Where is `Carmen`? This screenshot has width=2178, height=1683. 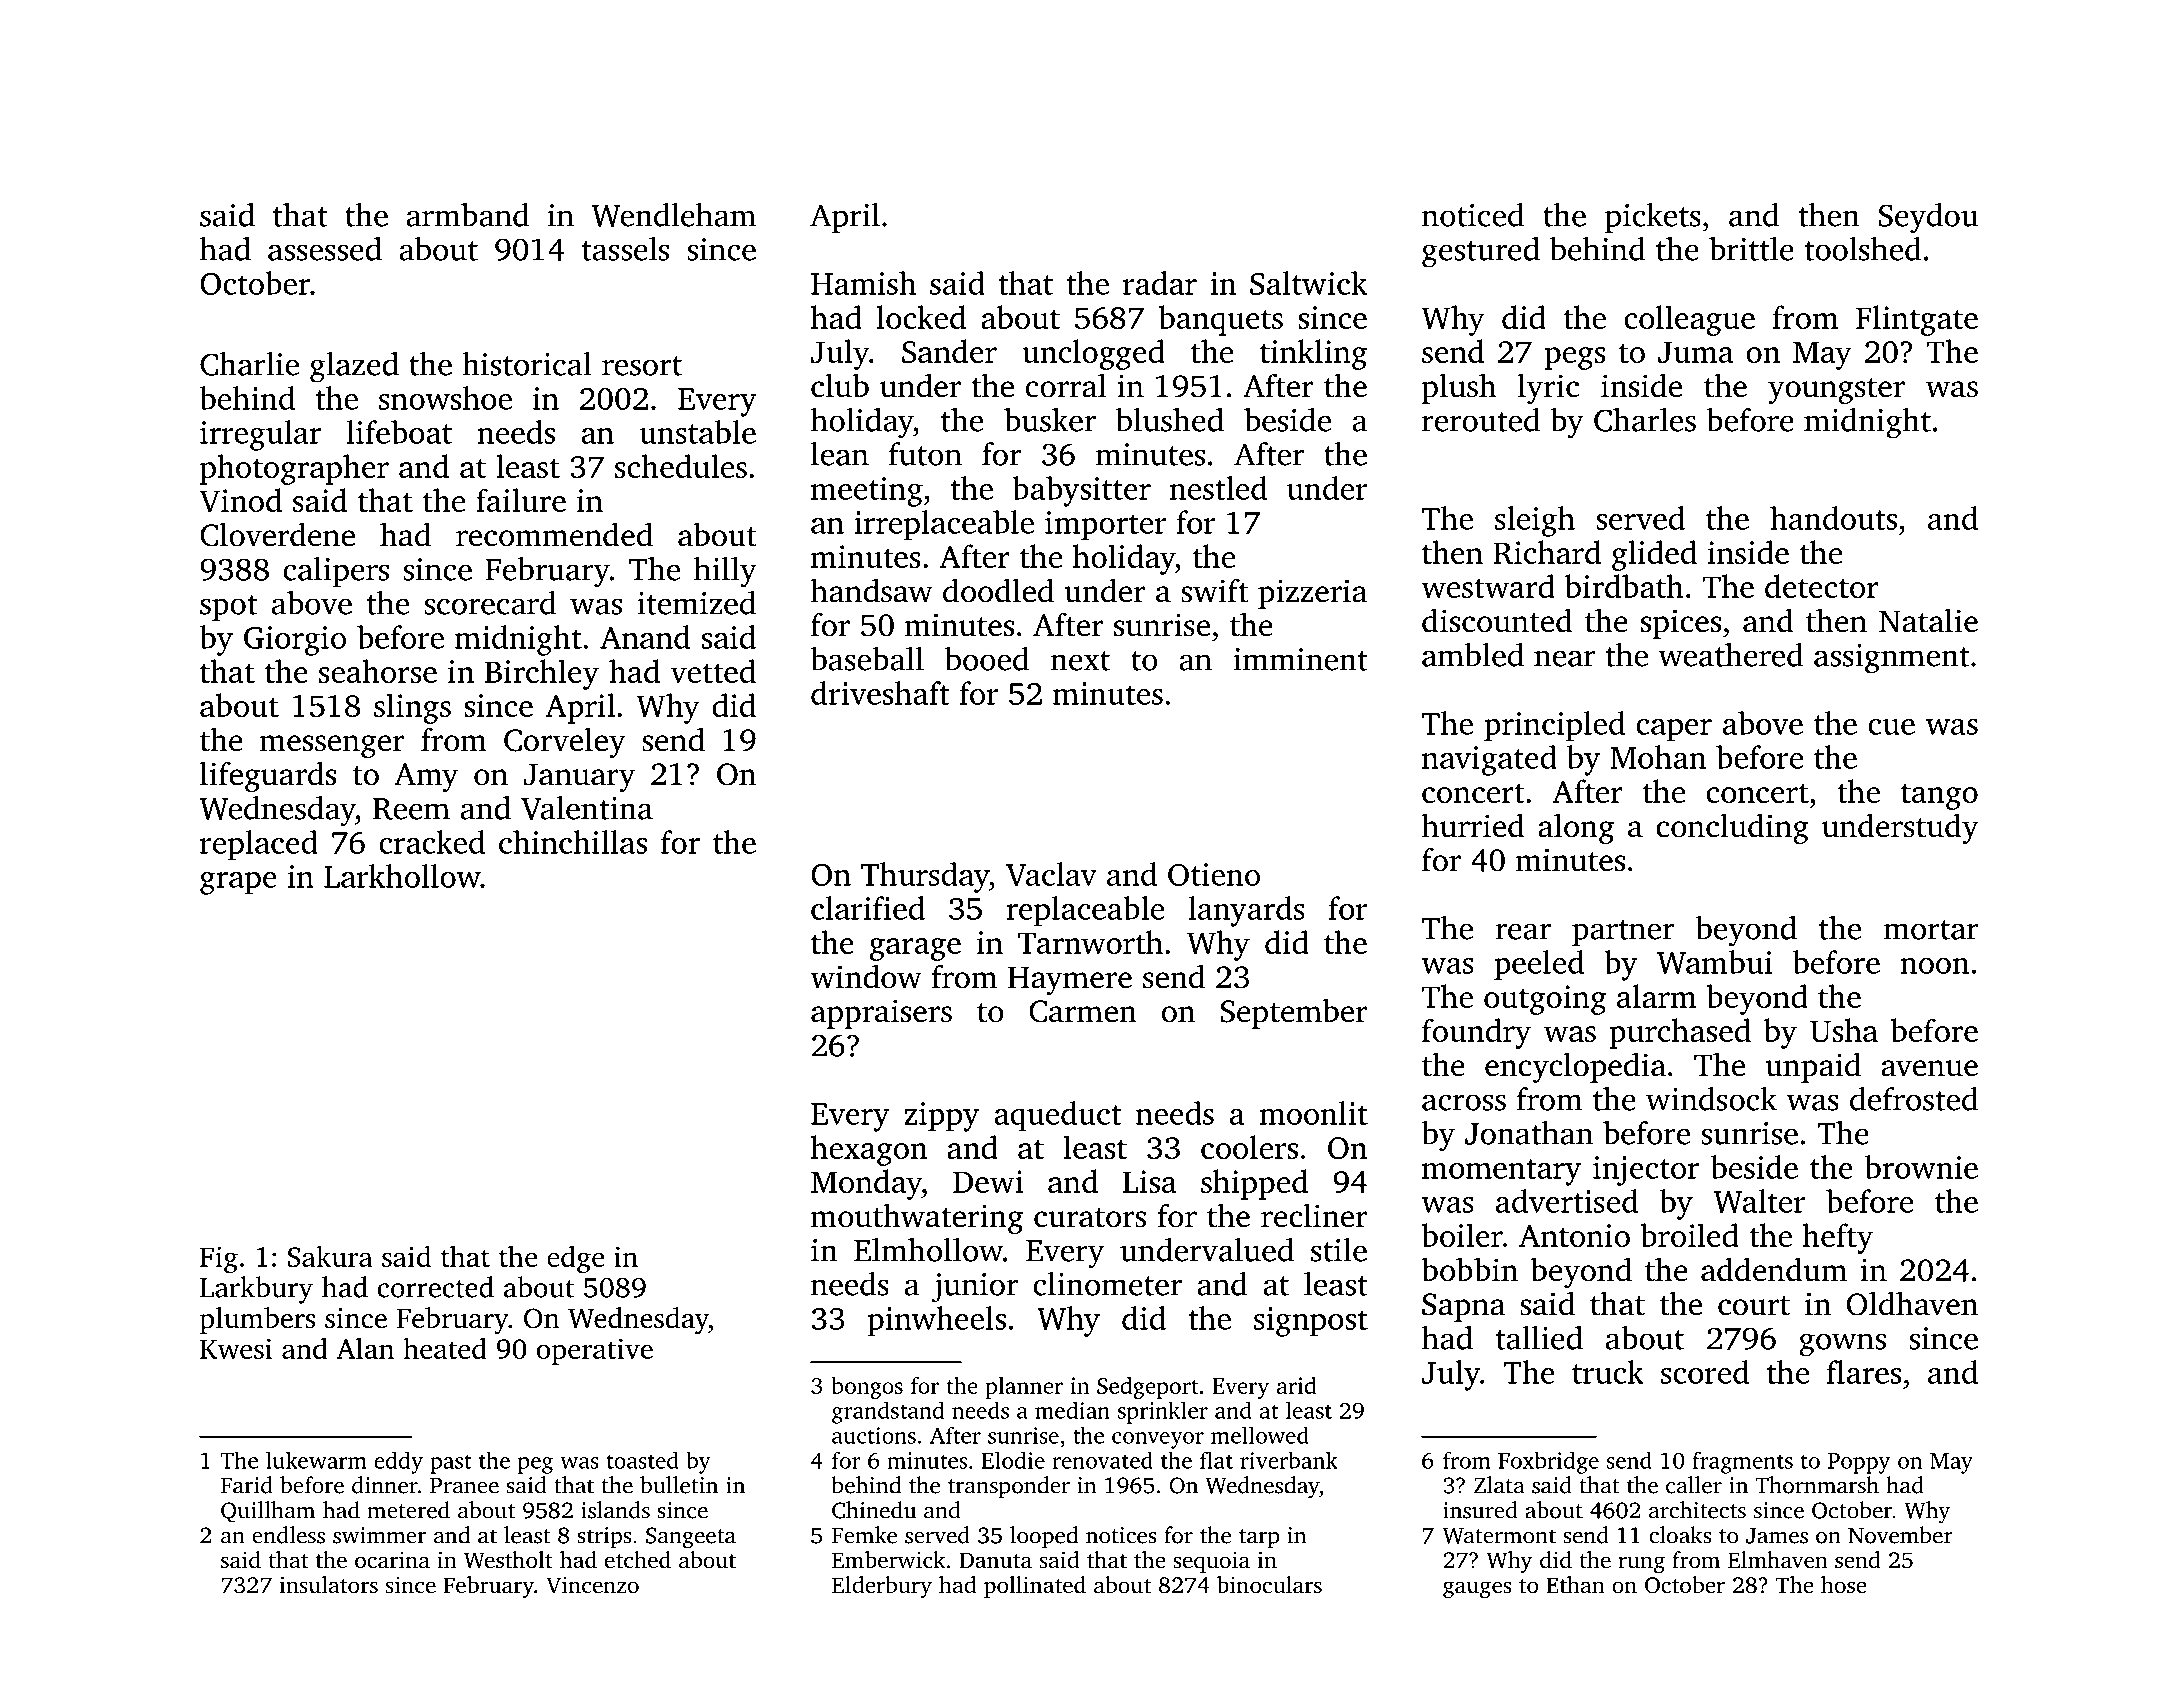 Carmen is located at coordinates (1083, 1011).
